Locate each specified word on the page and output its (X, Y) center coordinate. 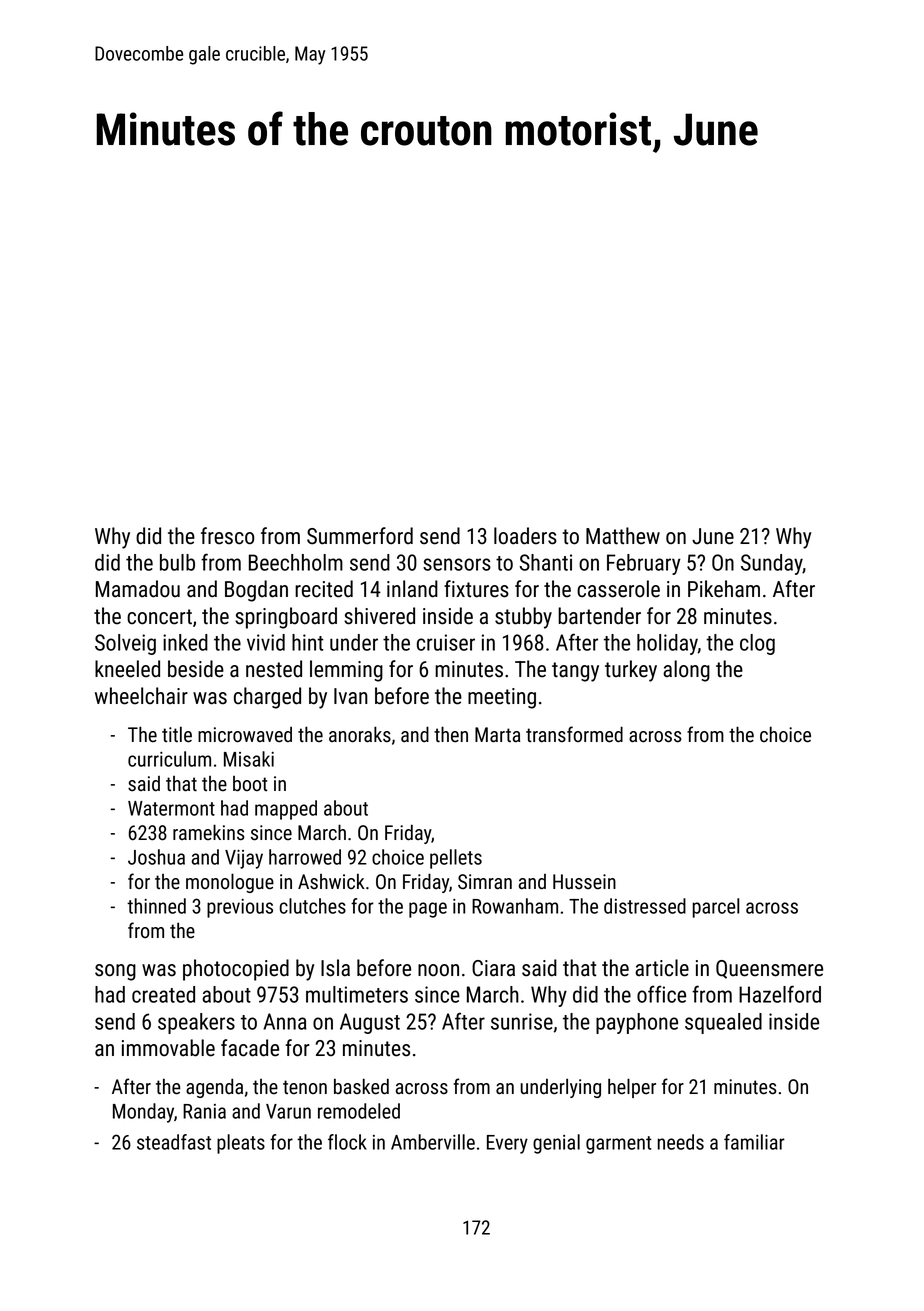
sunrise (522, 1021)
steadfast (174, 1142)
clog (757, 644)
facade (250, 1048)
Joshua (156, 857)
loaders (525, 536)
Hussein (584, 882)
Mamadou (138, 589)
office (661, 994)
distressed (645, 906)
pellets (456, 859)
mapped (286, 810)
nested (274, 669)
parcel (716, 908)
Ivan (351, 696)
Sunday (772, 564)
